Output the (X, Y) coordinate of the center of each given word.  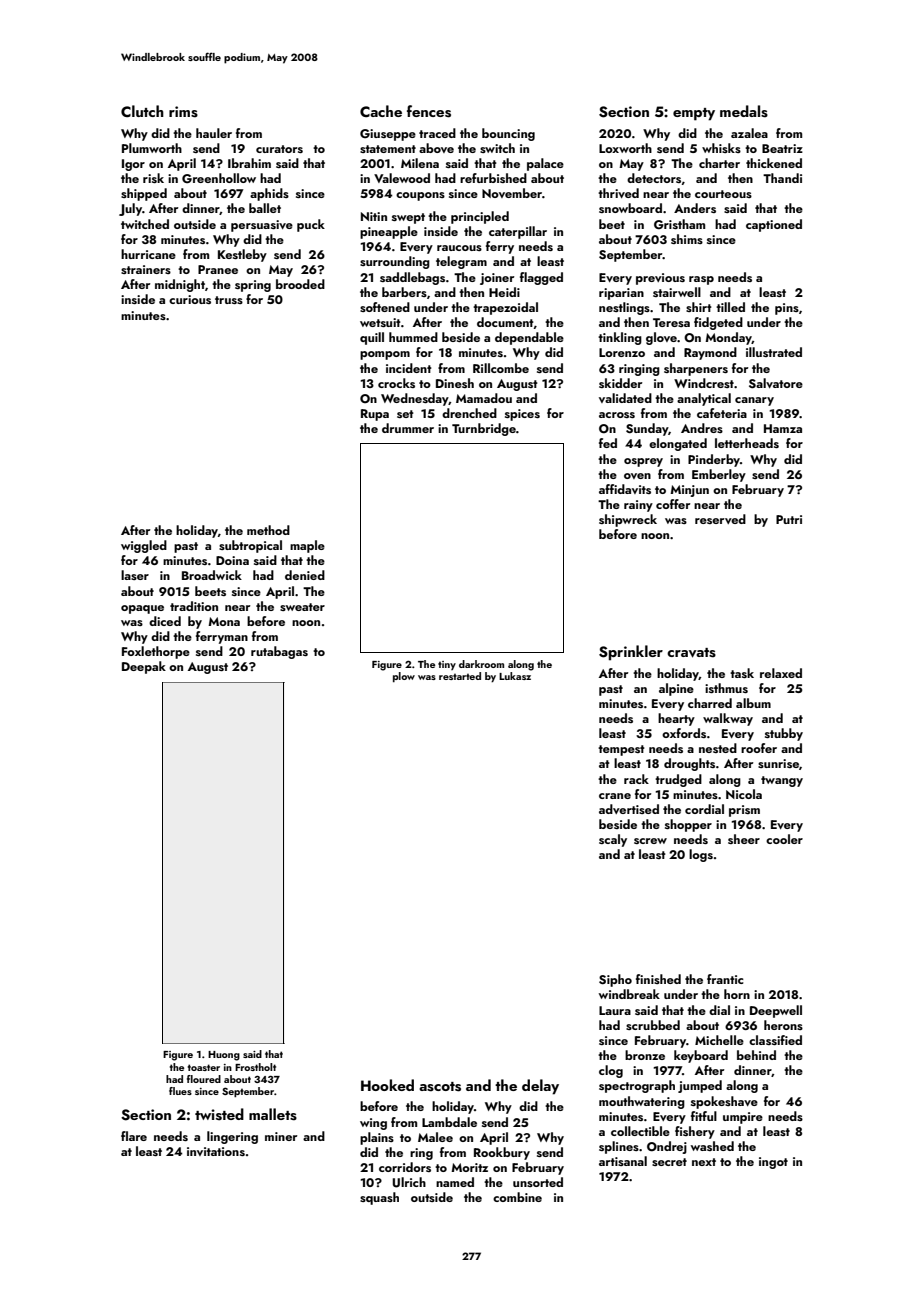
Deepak (144, 667)
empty (694, 114)
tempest (621, 750)
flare (134, 1136)
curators (279, 149)
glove (661, 338)
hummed (413, 337)
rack (636, 779)
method (268, 530)
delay (540, 1087)
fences (429, 111)
